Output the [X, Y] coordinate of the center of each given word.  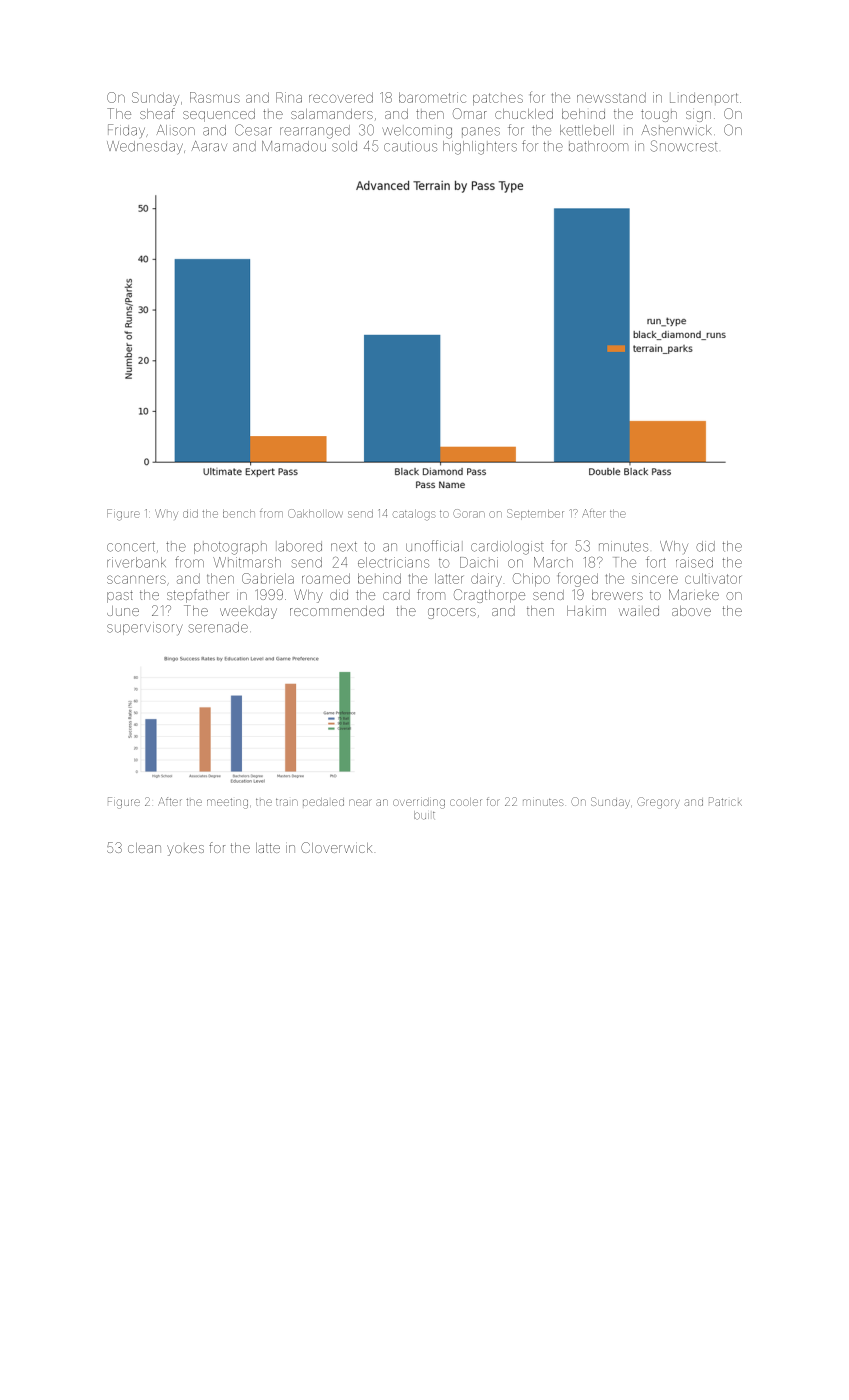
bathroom [598, 146]
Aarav [209, 146]
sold [344, 146]
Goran [469, 513]
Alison [176, 130]
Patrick [725, 801]
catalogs [414, 515]
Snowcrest [684, 146]
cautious [410, 146]
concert [131, 547]
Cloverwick [336, 847]
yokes [185, 850]
